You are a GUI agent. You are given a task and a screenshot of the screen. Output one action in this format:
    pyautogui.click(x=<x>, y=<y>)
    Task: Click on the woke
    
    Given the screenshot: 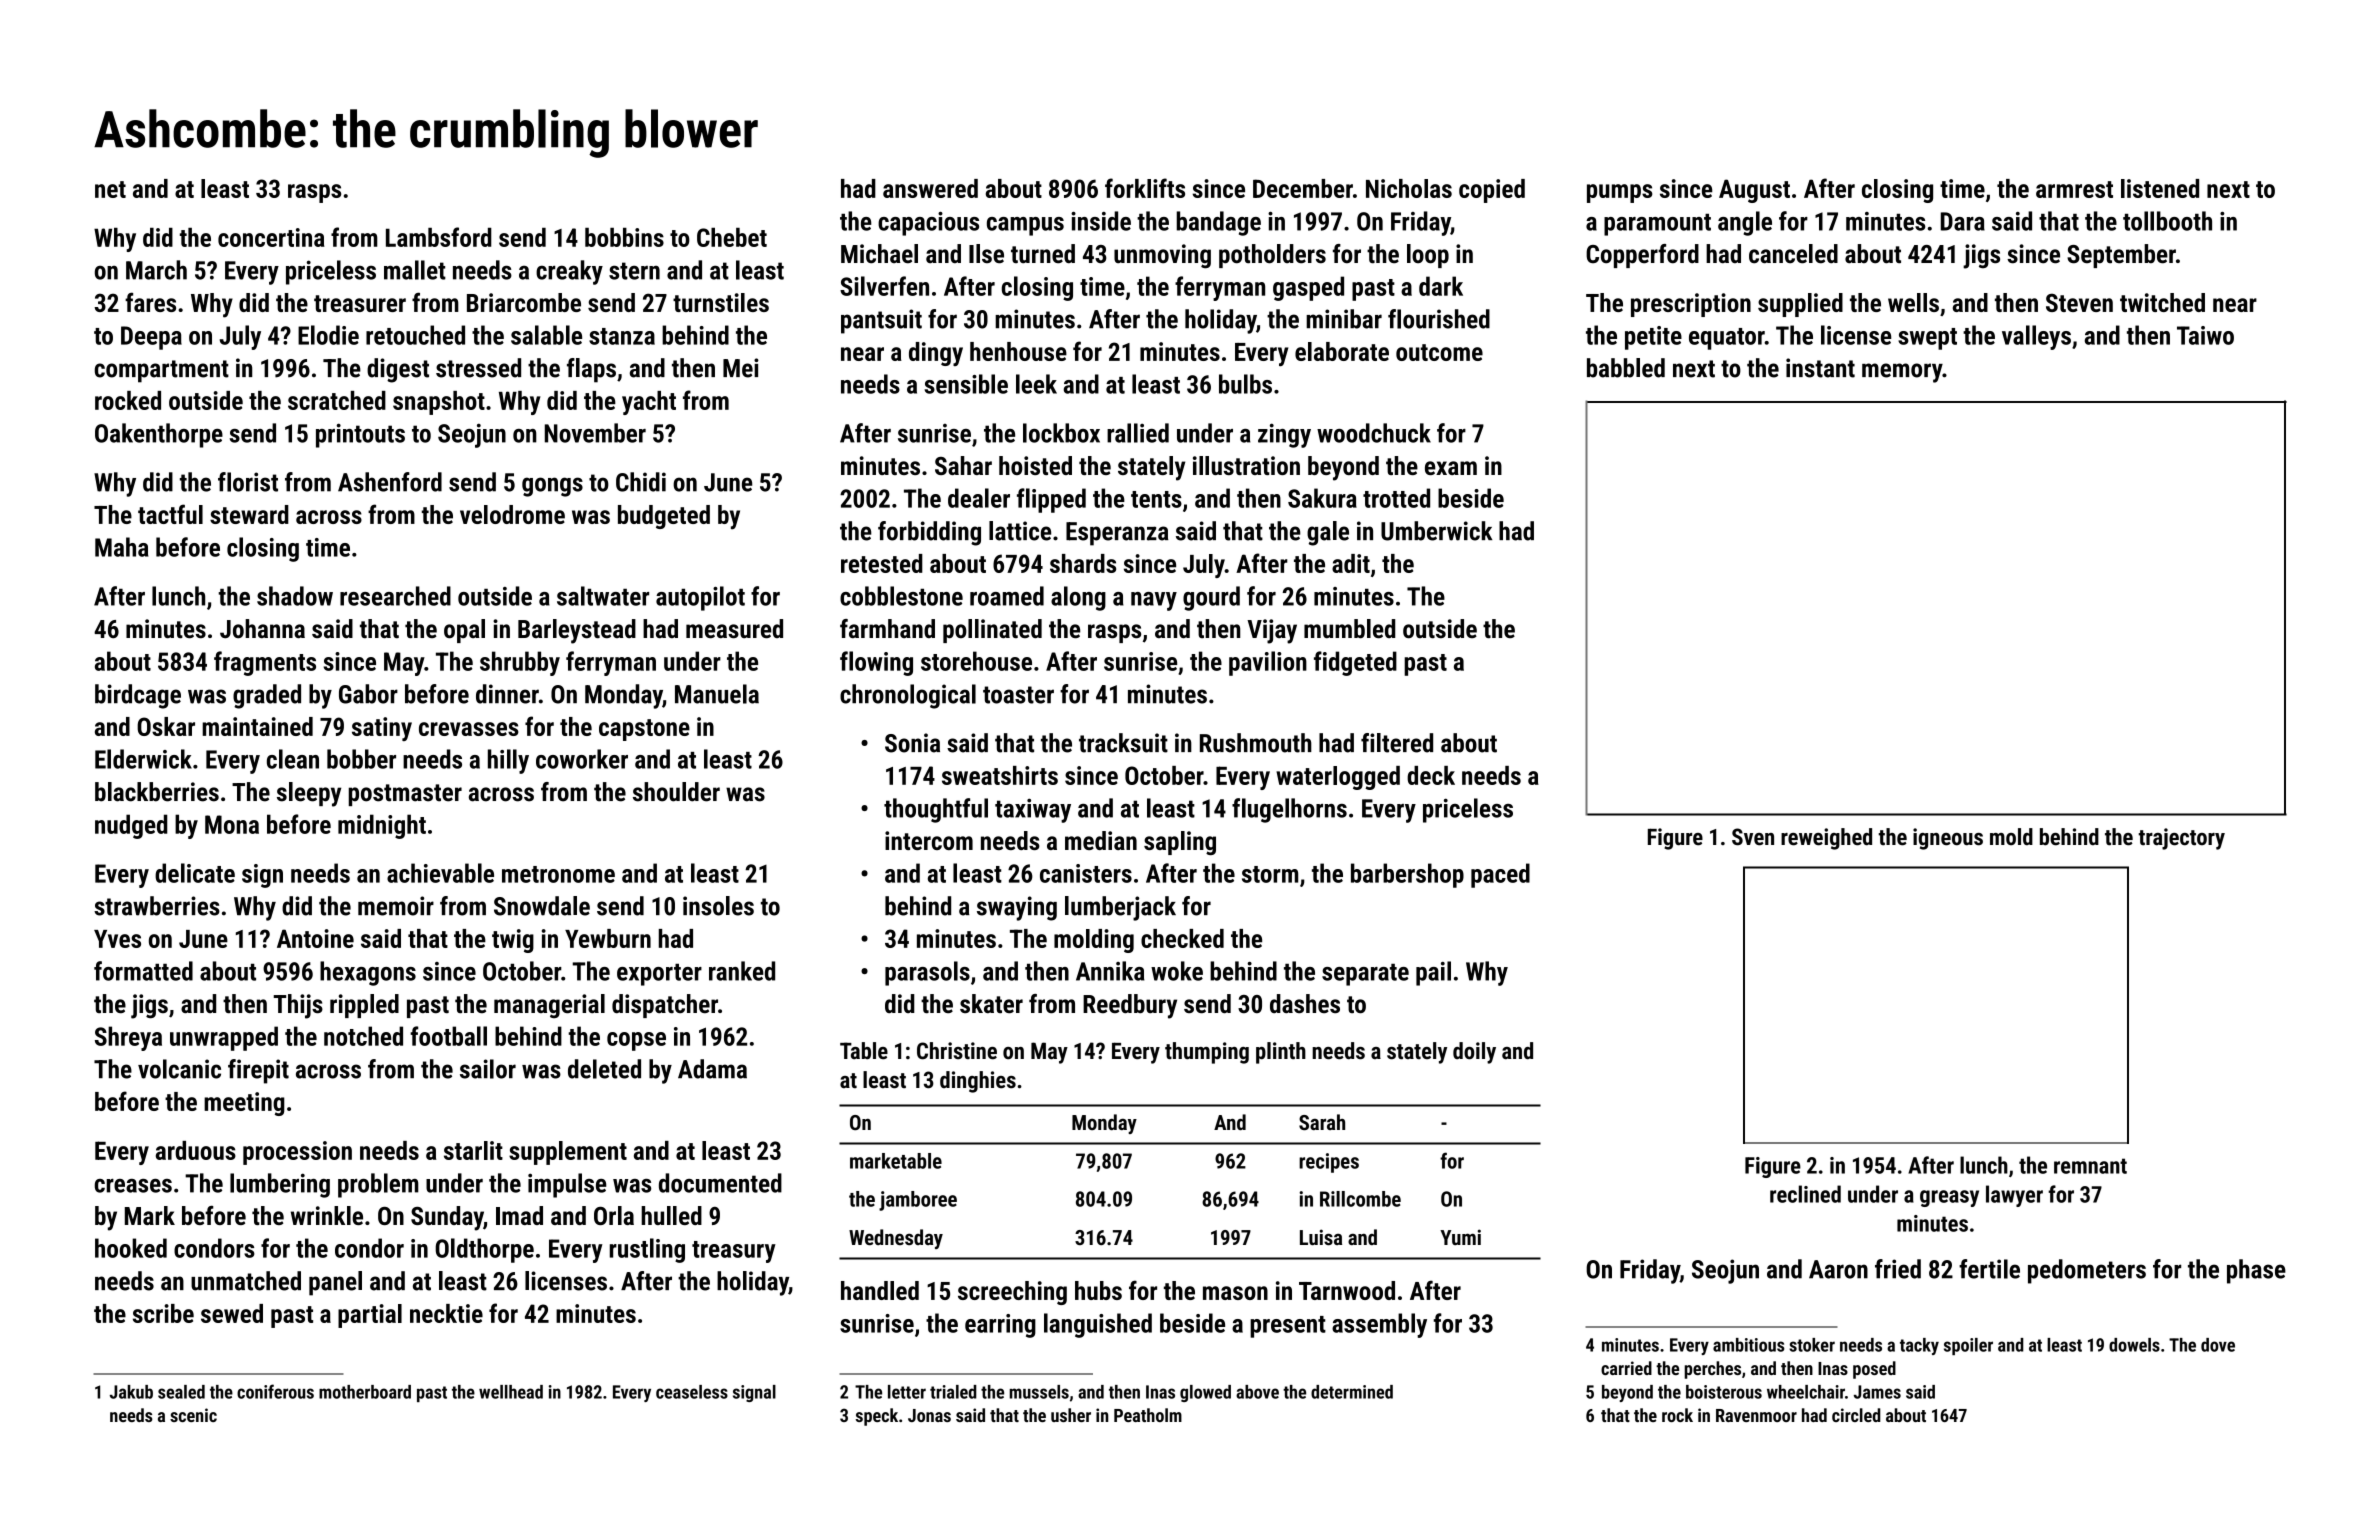 What is the action you would take?
    pyautogui.click(x=1177, y=971)
